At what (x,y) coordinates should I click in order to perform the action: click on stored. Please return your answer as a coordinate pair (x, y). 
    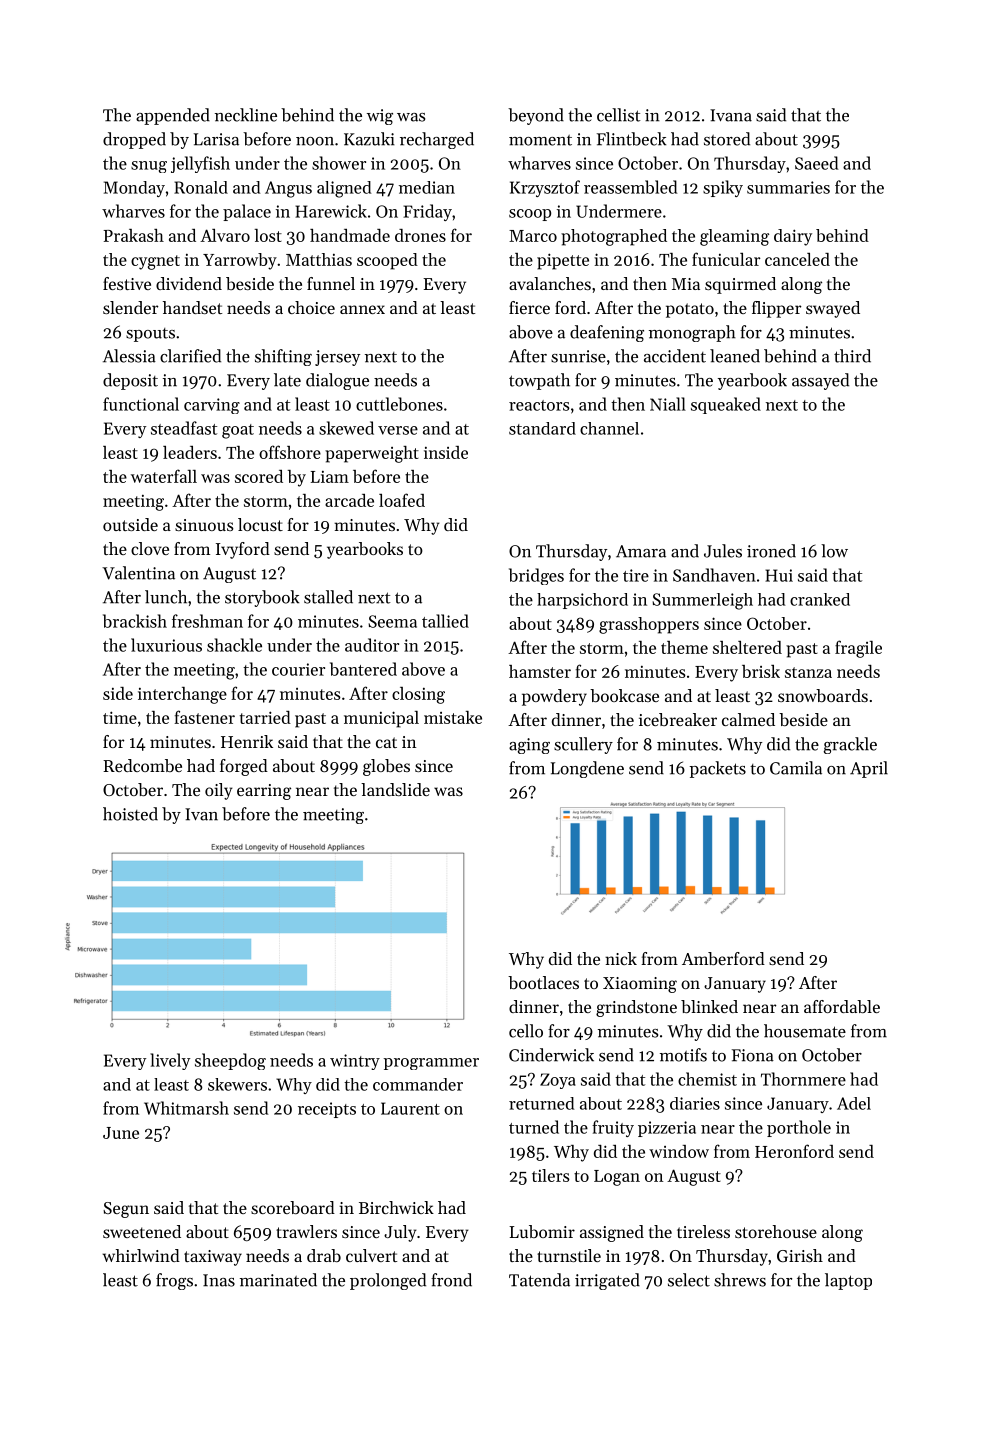
    Looking at the image, I should click on (727, 139).
